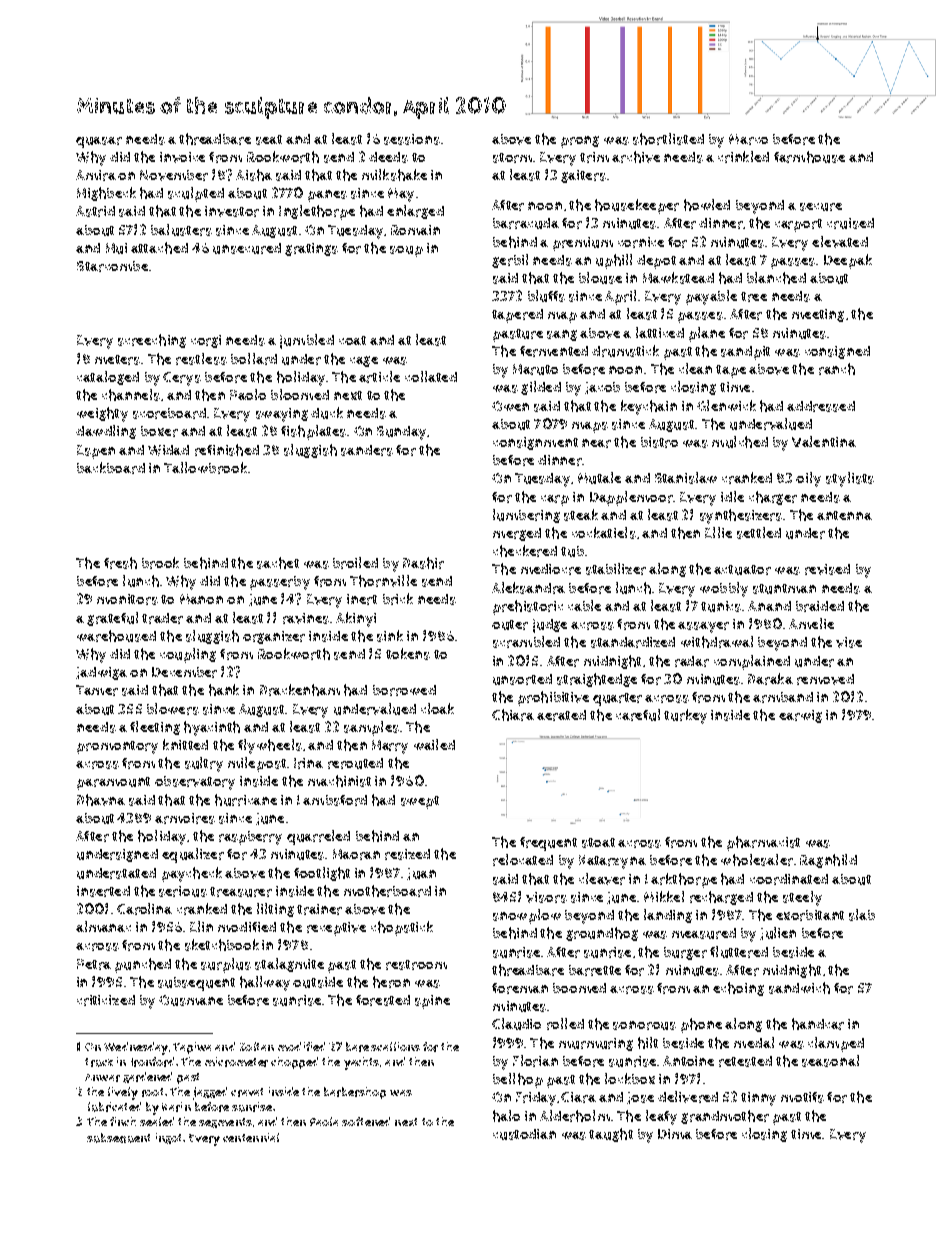  I want to click on addressed, so click(821, 406).
